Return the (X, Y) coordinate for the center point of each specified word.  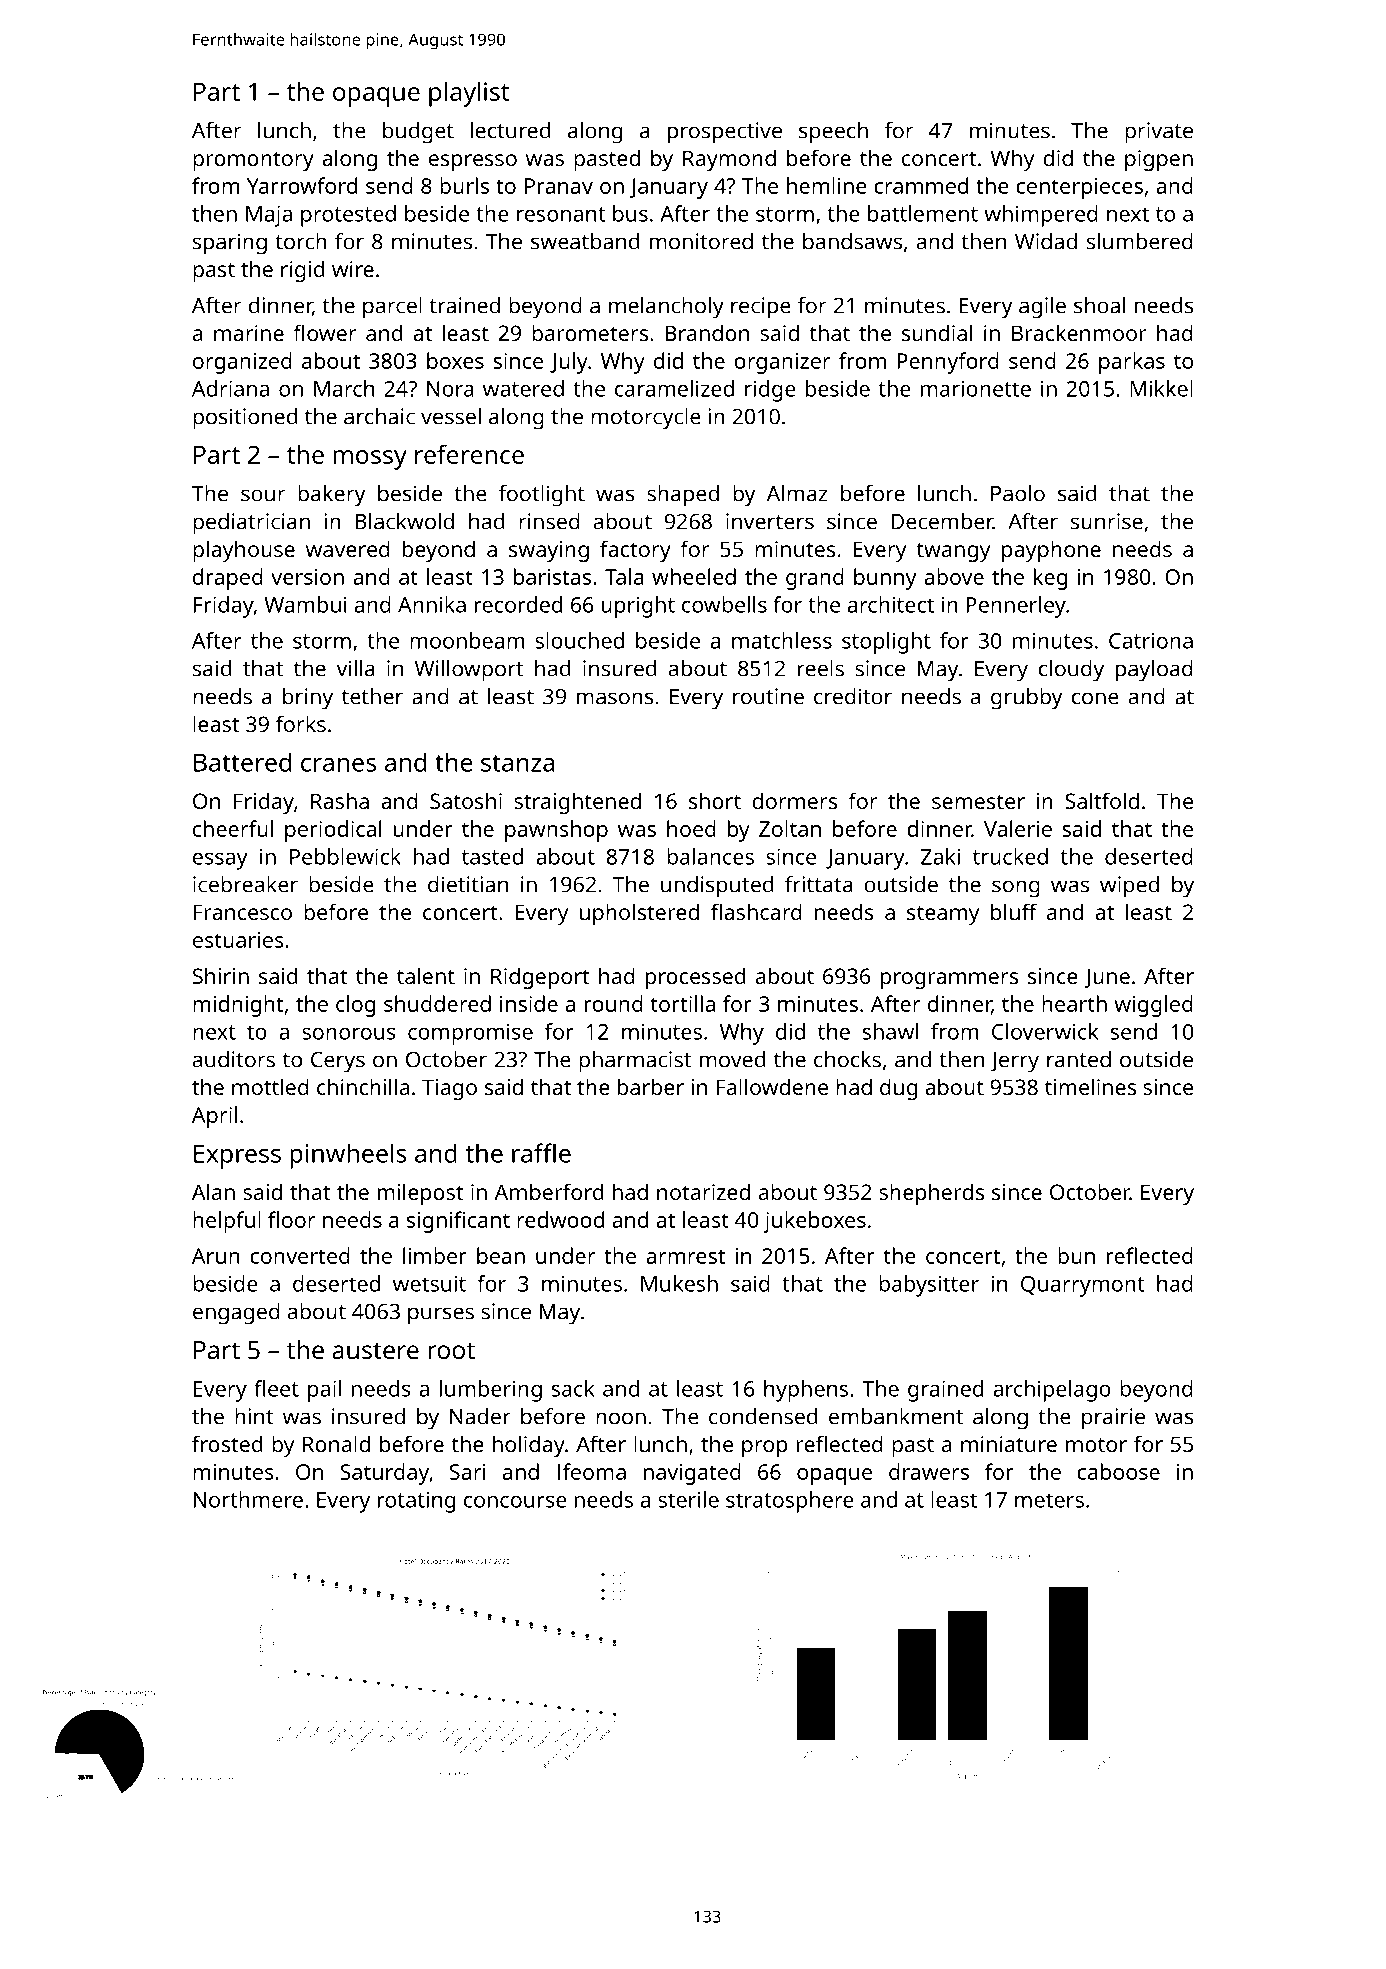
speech (833, 133)
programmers (949, 980)
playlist (469, 94)
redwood (560, 1219)
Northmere (248, 1499)
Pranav (559, 186)
